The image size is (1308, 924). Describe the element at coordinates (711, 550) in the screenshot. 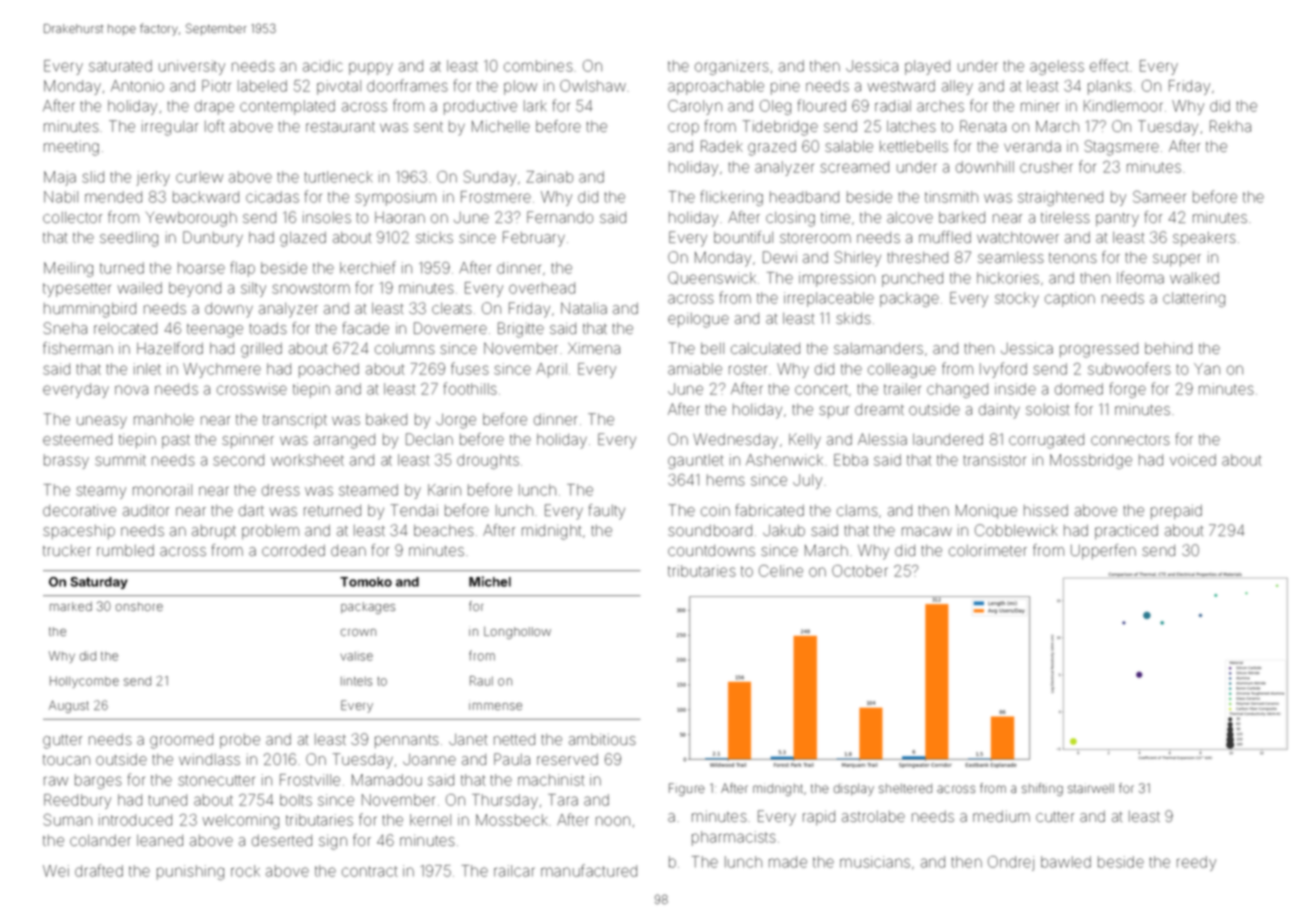

I see `countdowns` at that location.
